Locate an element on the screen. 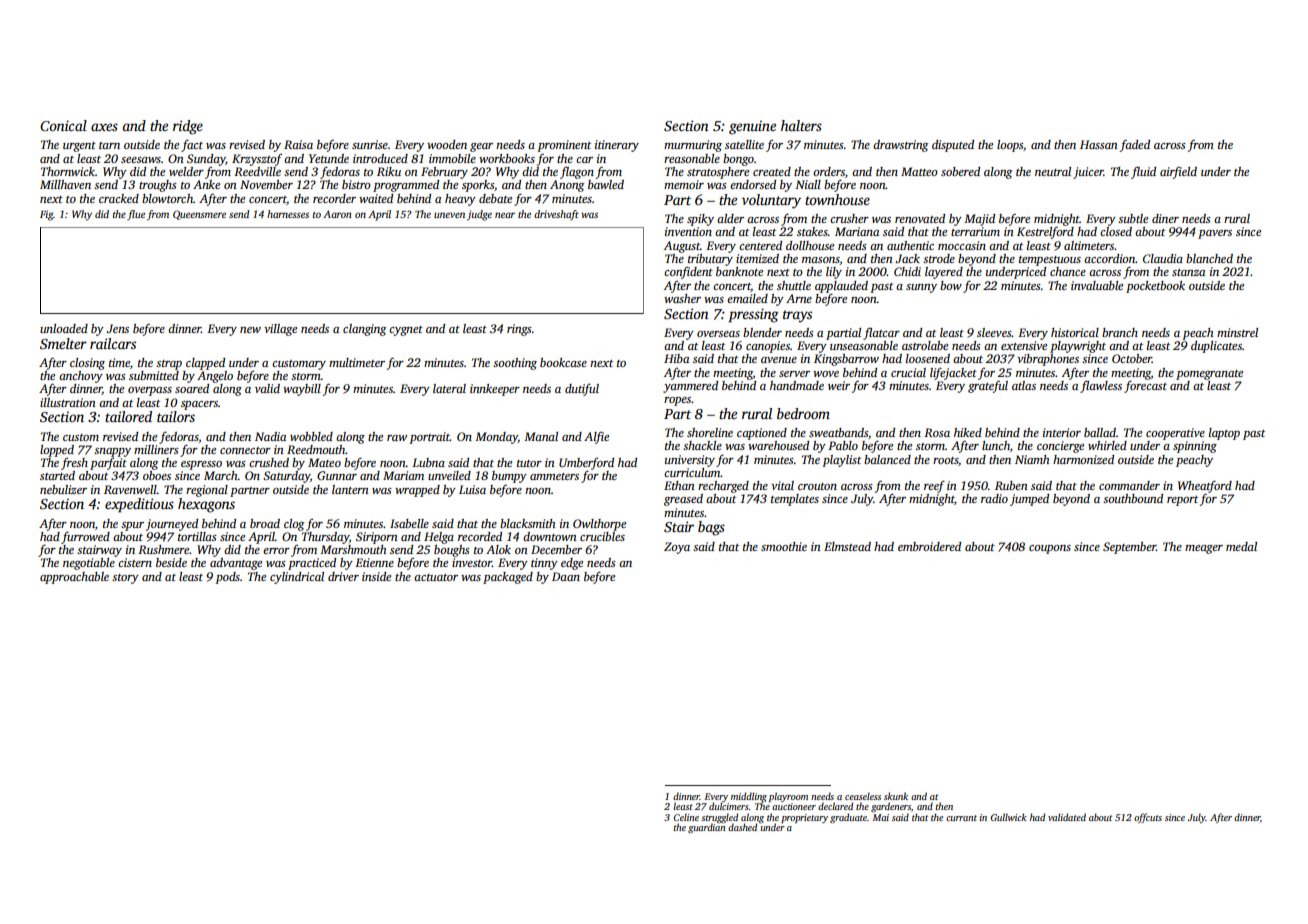 The height and width of the screenshot is (924, 1308). genuine is located at coordinates (752, 128).
